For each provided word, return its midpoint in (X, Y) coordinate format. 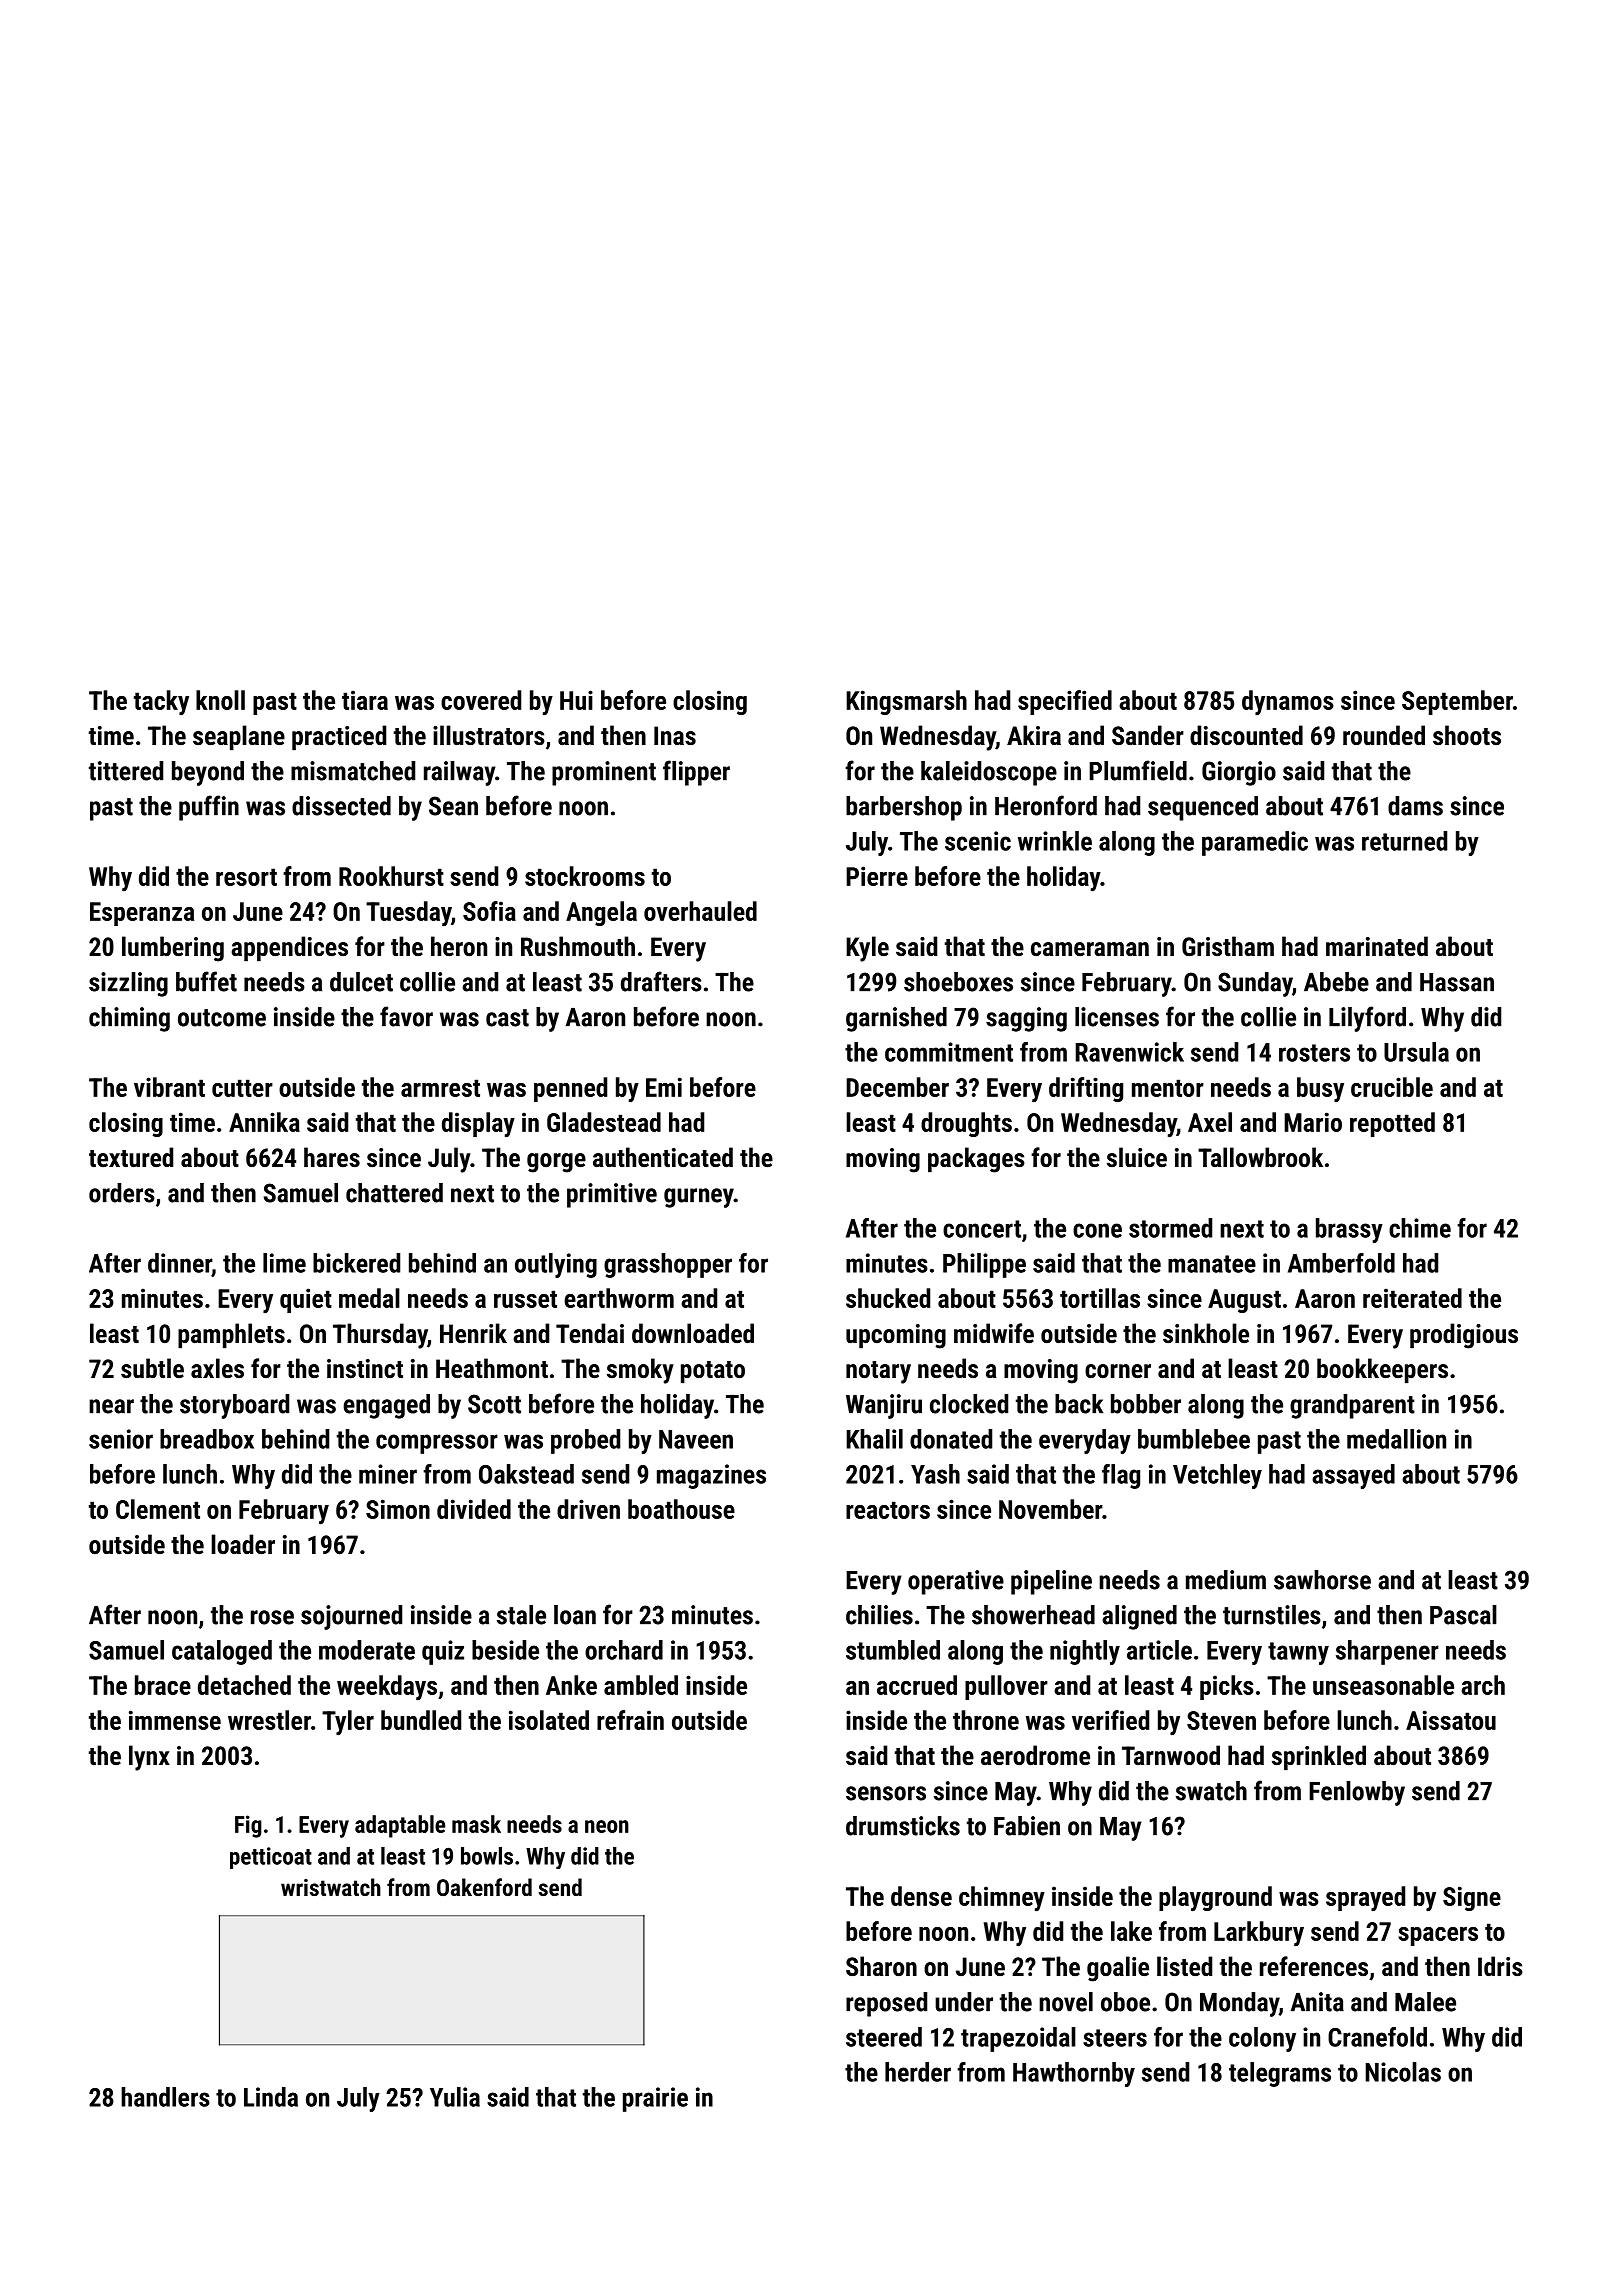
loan (575, 1615)
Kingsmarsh (906, 702)
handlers (165, 2097)
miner (388, 1474)
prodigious (1464, 1336)
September (1457, 702)
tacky (161, 702)
